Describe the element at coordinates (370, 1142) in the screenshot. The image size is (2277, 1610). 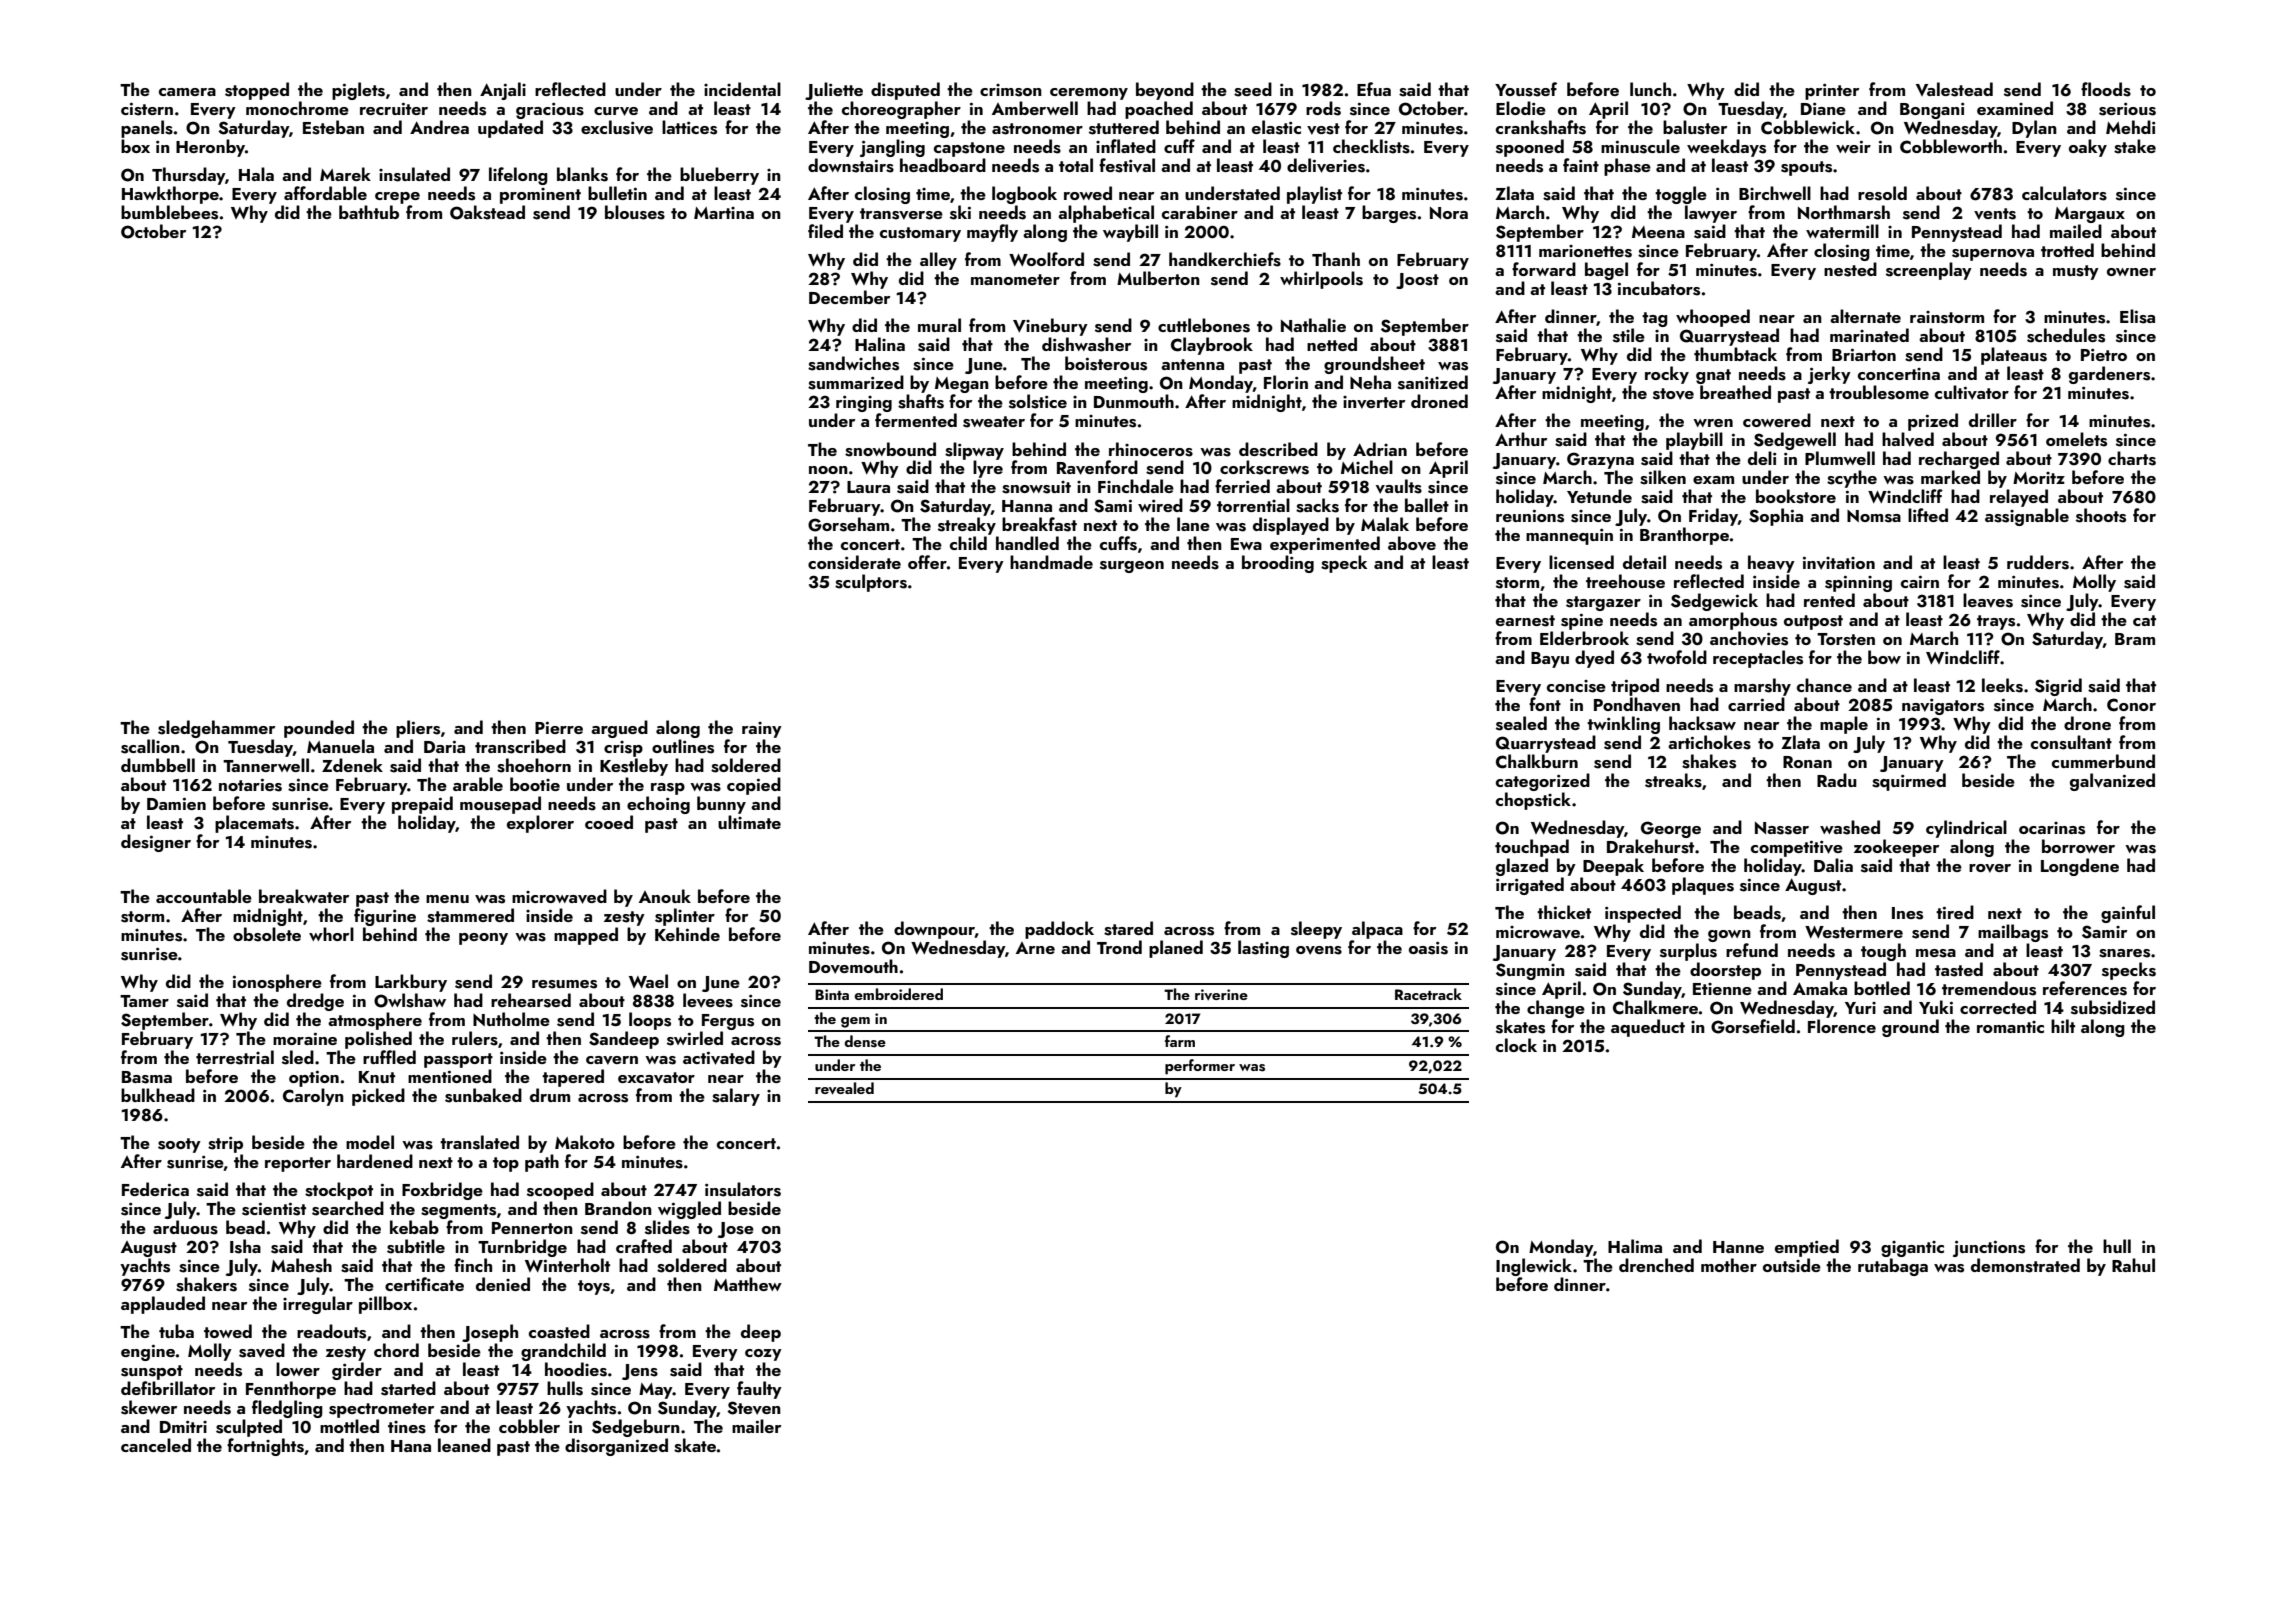
I see `model` at that location.
